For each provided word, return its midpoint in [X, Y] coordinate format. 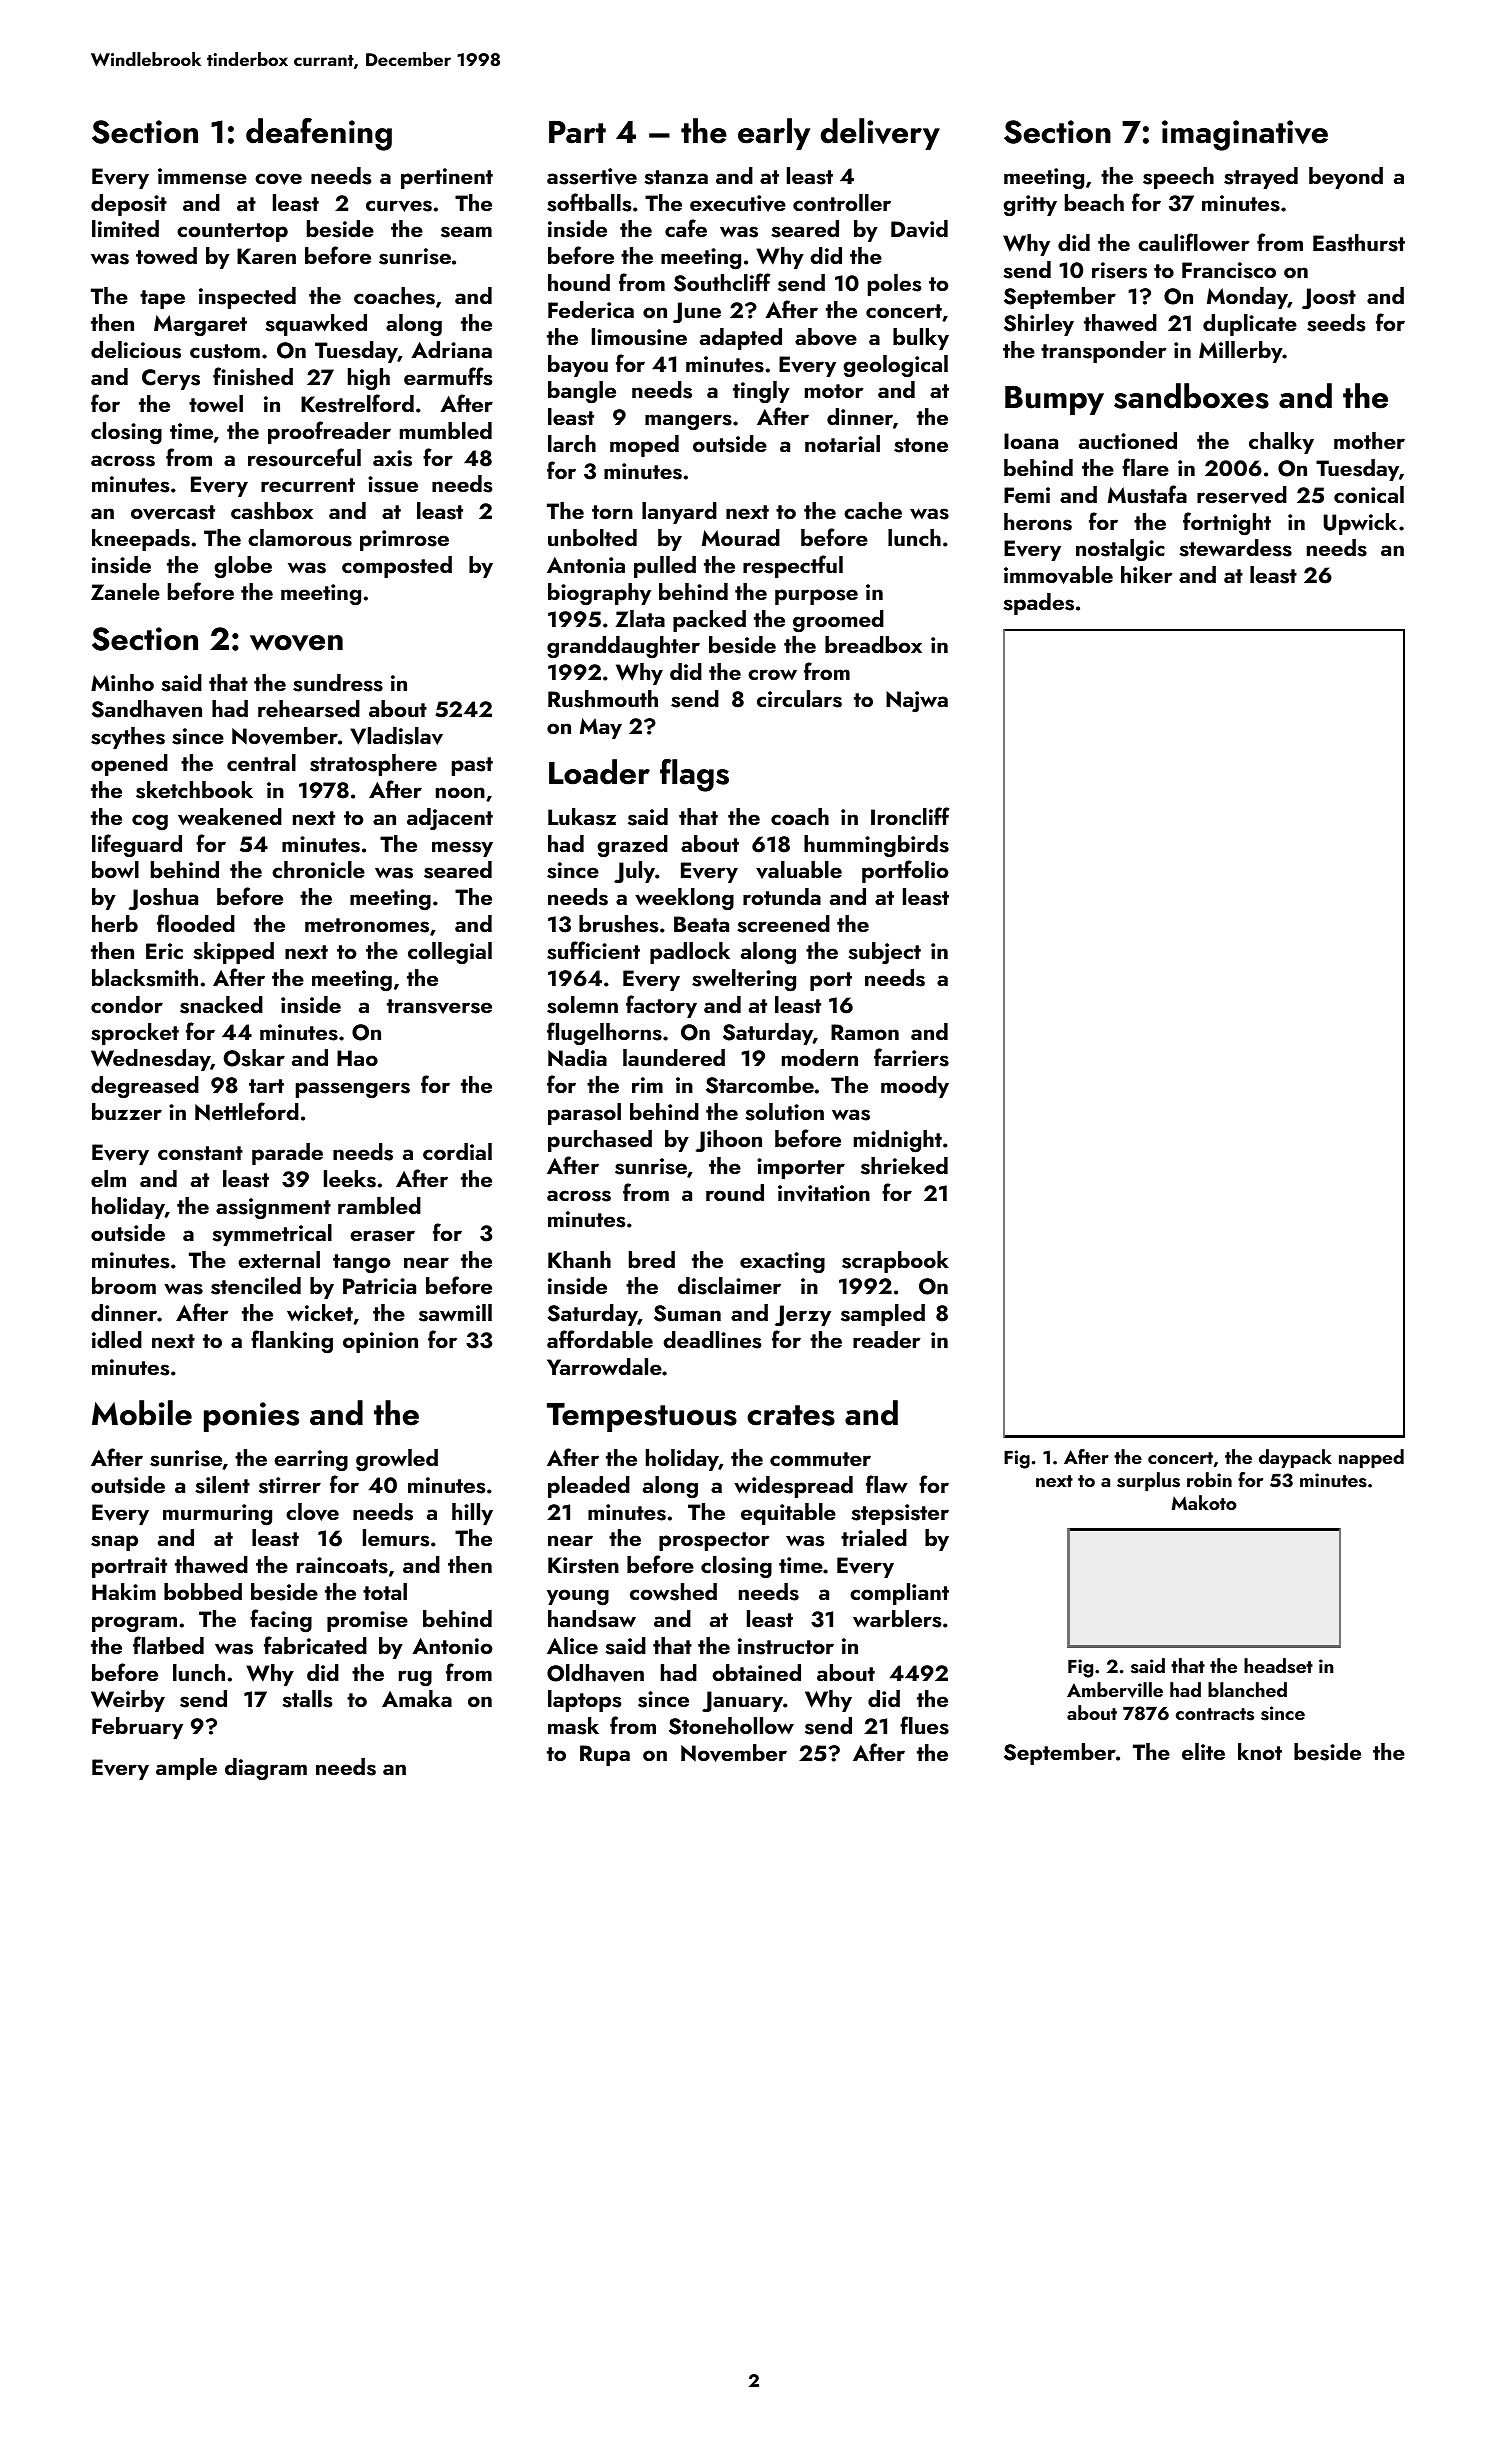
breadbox [873, 644]
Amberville [1115, 1690]
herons [1038, 522]
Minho [122, 682]
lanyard [679, 513]
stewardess [1235, 548]
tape [162, 299]
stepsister [900, 1514]
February [137, 1728]
